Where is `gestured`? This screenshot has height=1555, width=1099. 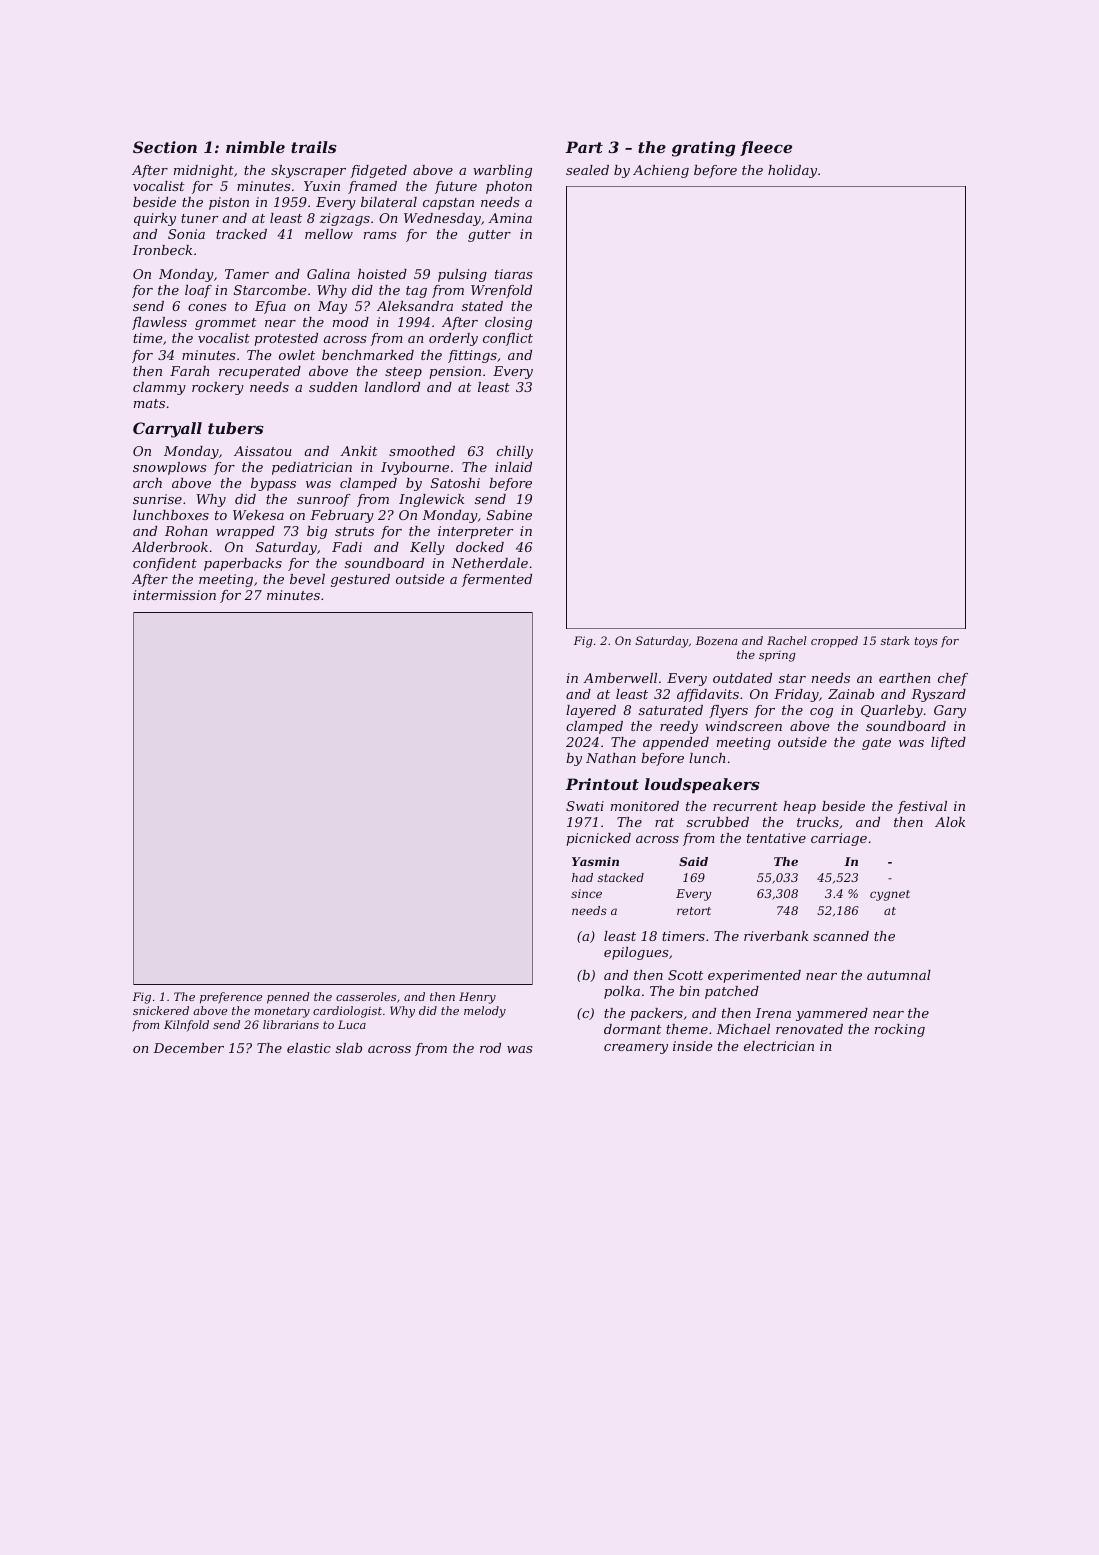 gestured is located at coordinates (360, 580).
